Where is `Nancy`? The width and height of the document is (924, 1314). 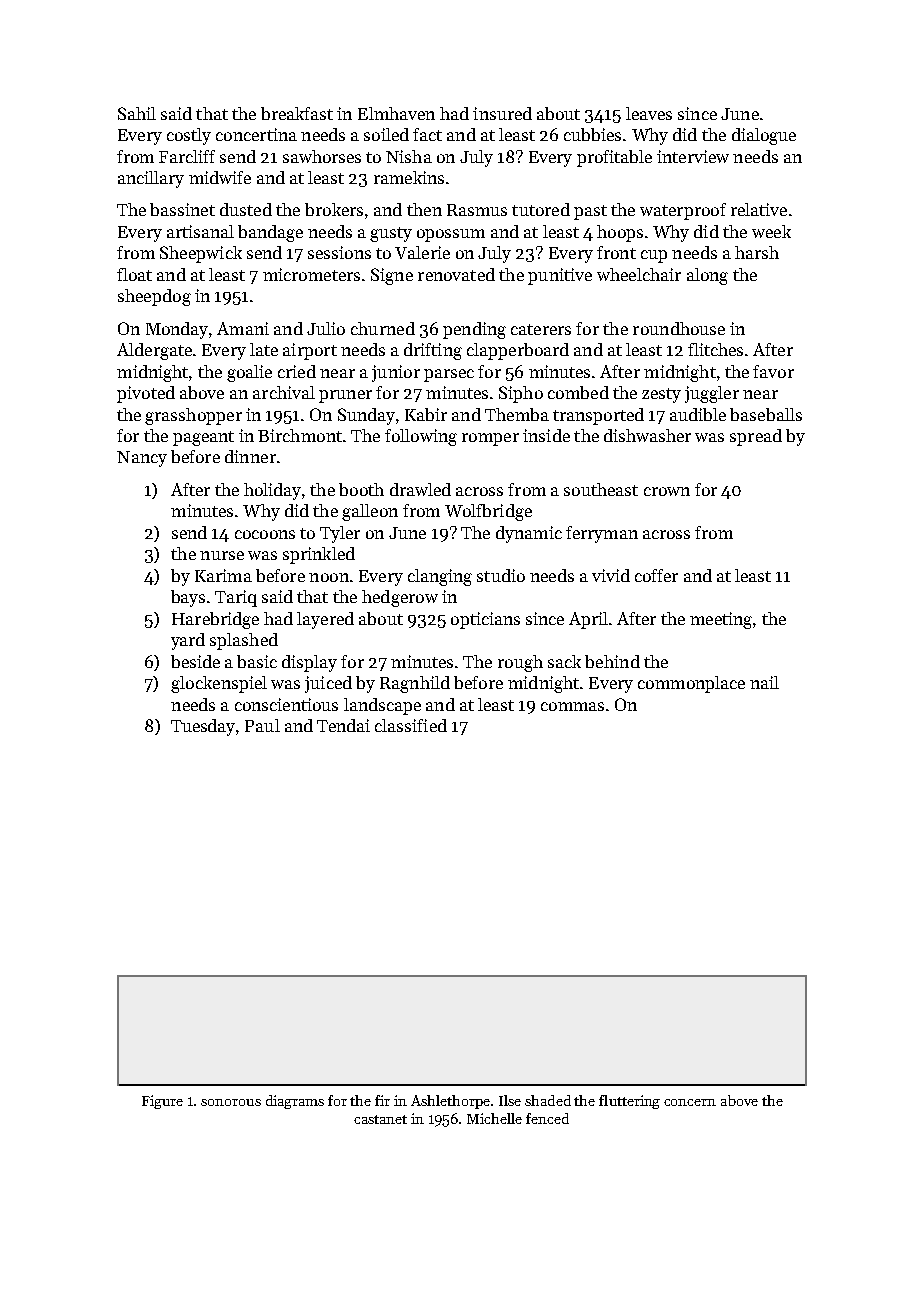
Nancy is located at coordinates (142, 459).
